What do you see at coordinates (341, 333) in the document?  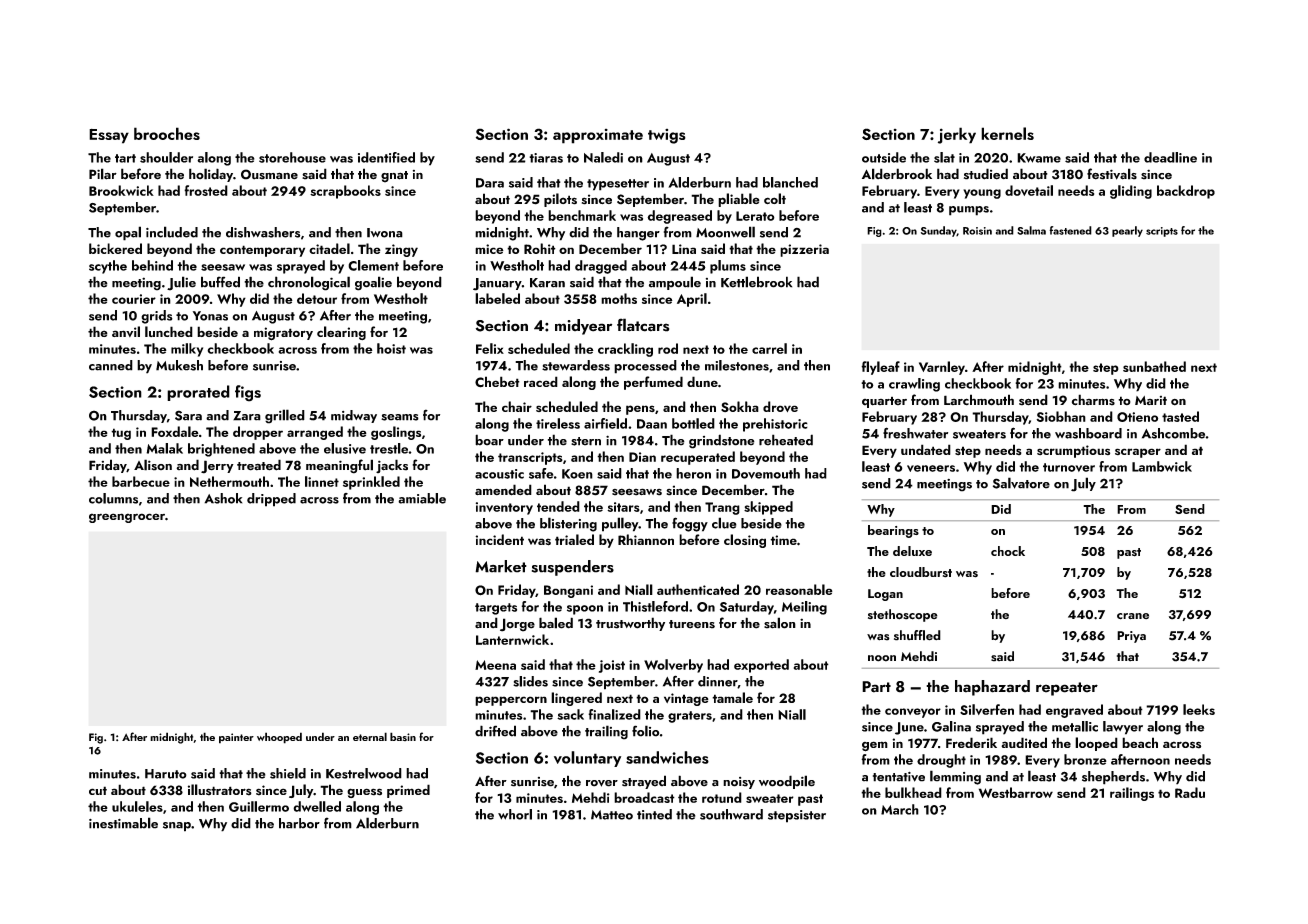 I see `clearing` at bounding box center [341, 333].
